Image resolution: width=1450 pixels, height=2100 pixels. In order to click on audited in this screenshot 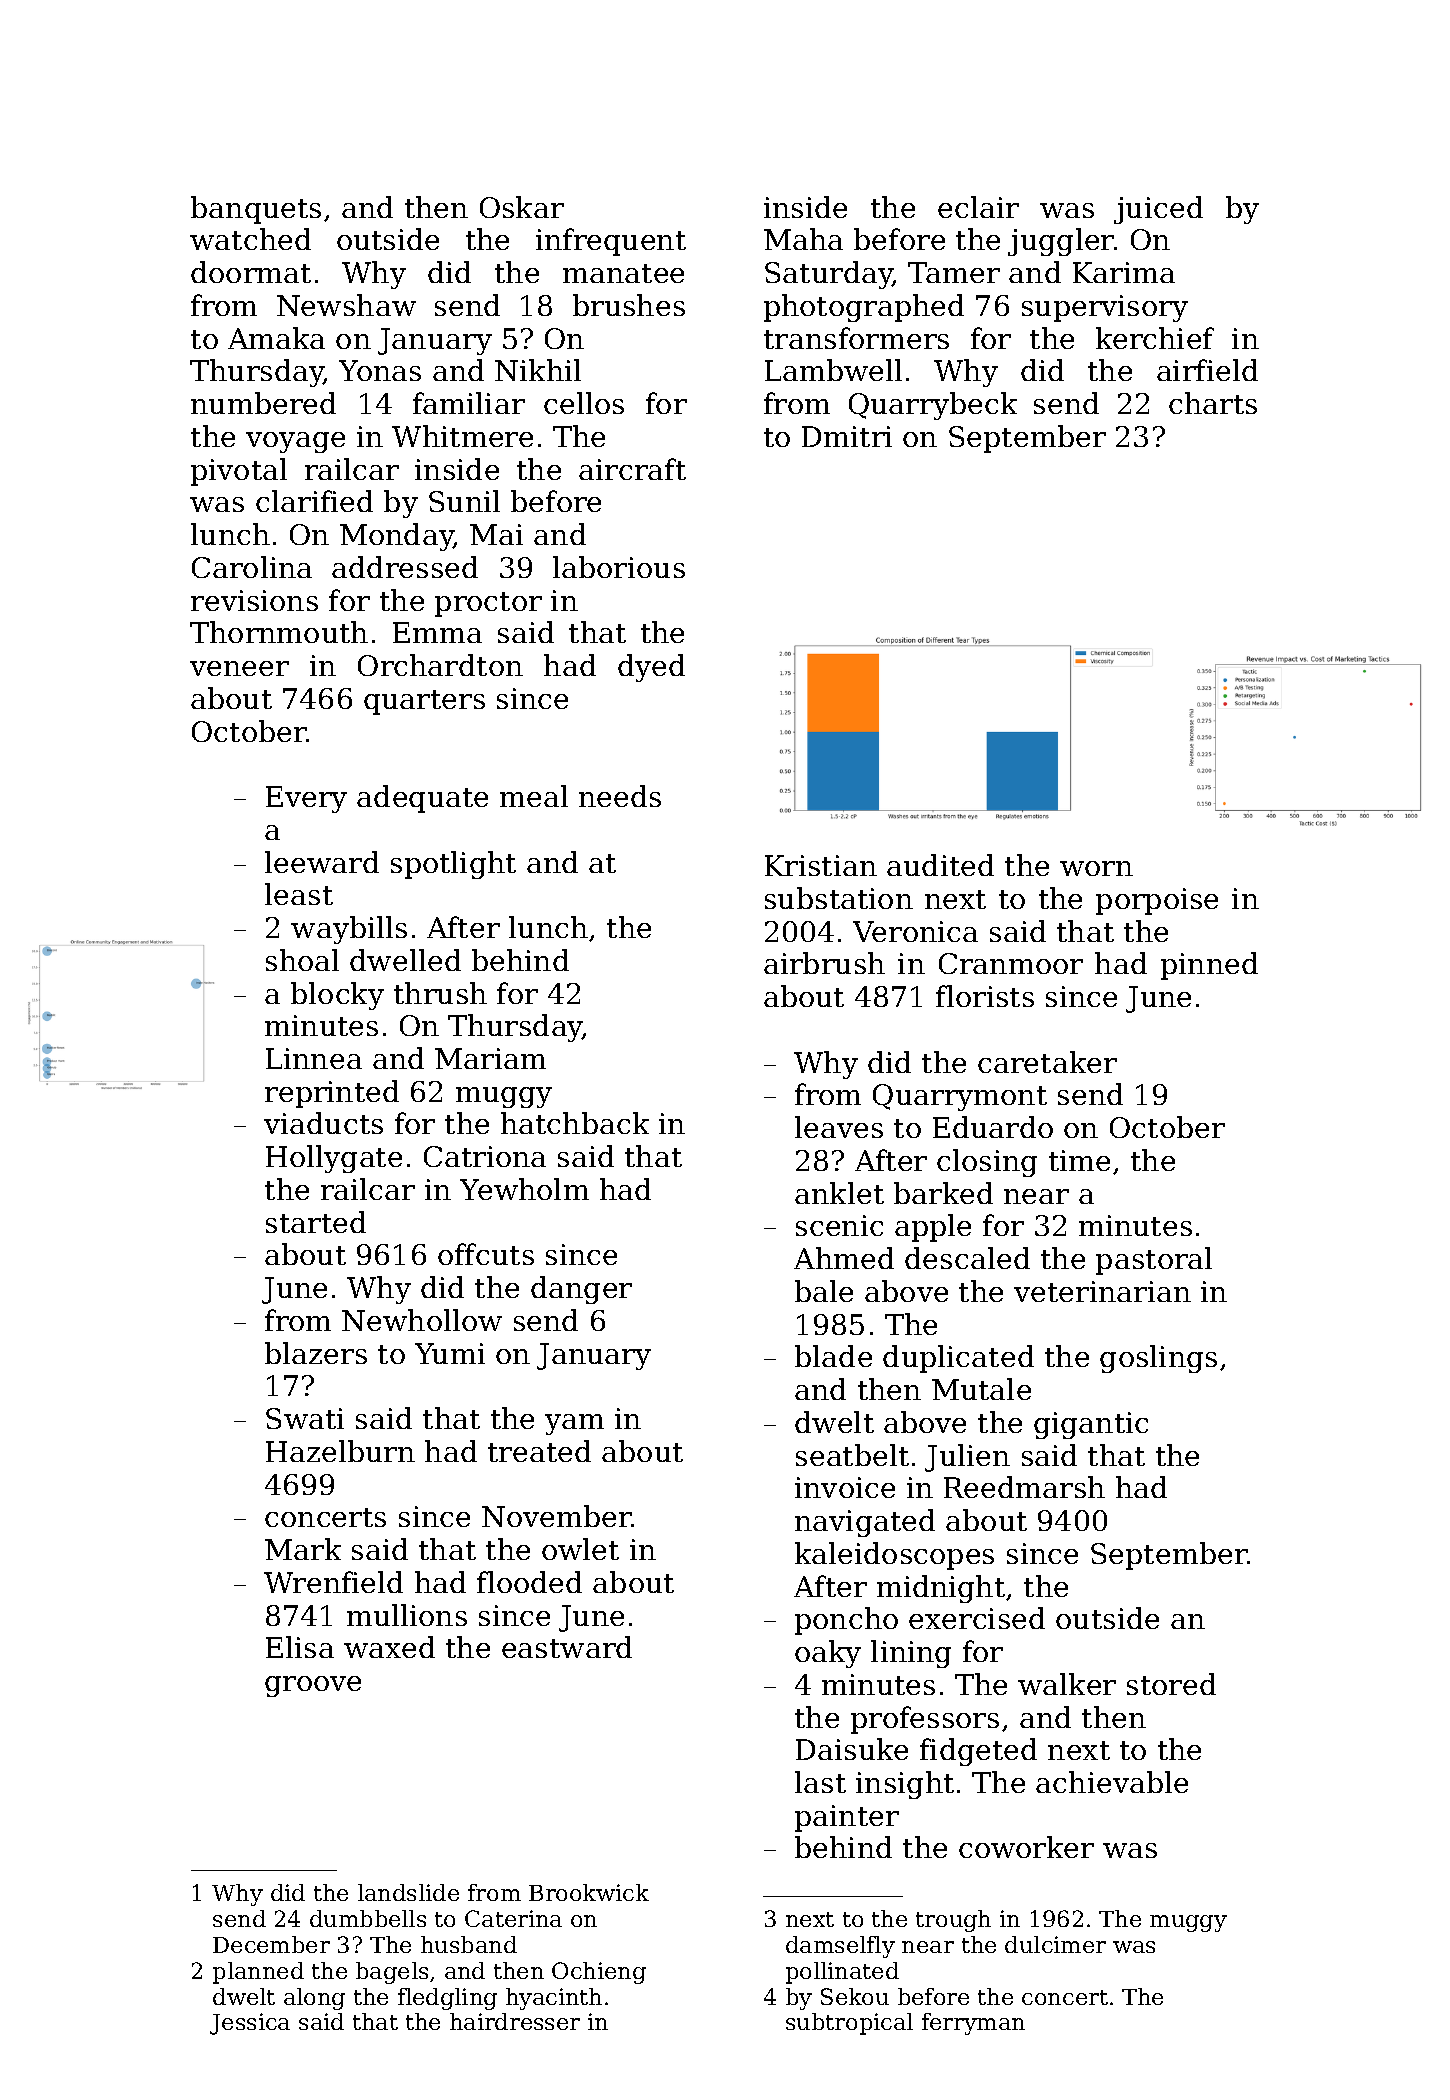, I will do `click(940, 865)`.
